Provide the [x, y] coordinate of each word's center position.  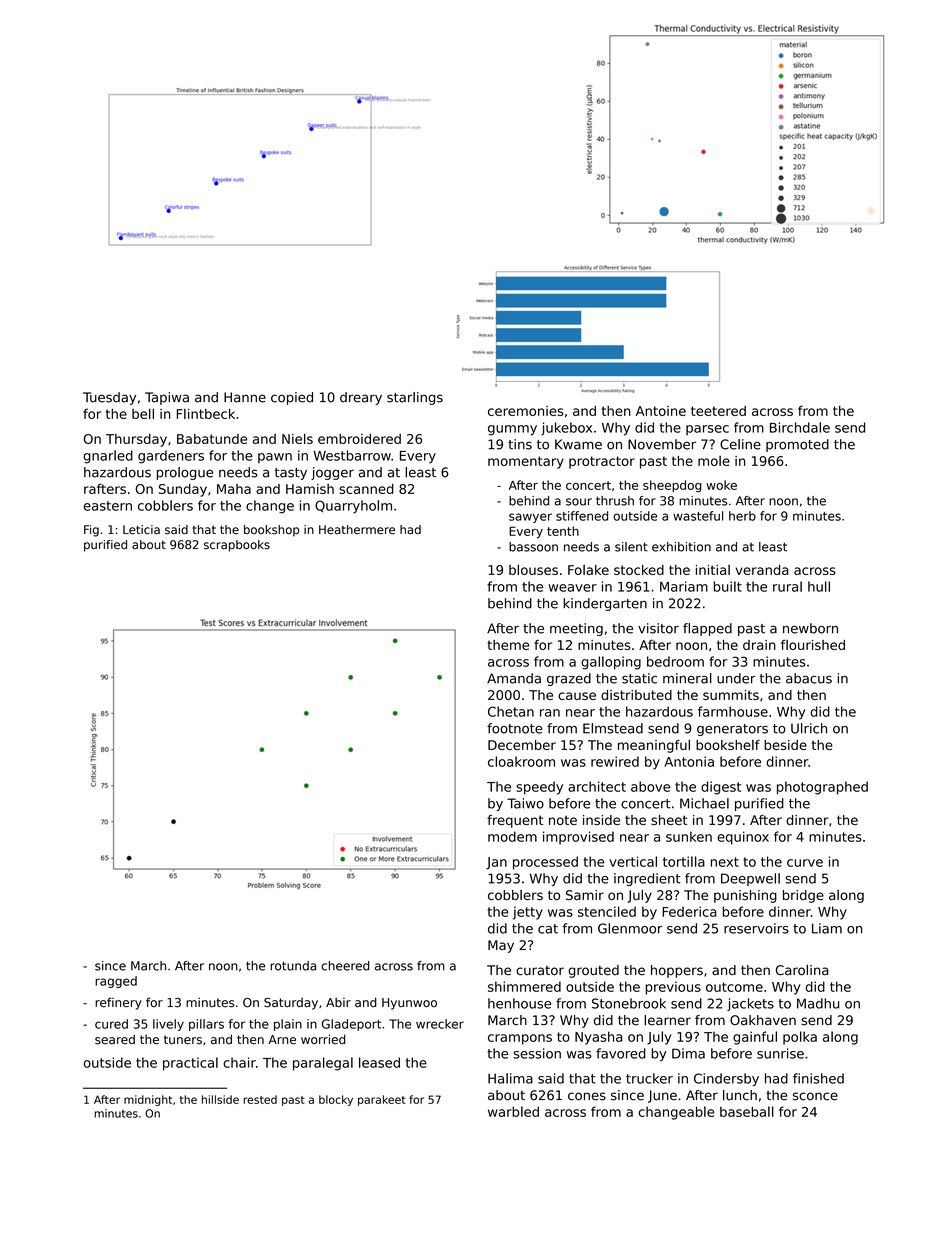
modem [512, 836]
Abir [338, 1002]
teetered [718, 411]
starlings [415, 398]
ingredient [647, 879]
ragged [116, 982]
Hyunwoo [409, 1004]
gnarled [108, 457]
